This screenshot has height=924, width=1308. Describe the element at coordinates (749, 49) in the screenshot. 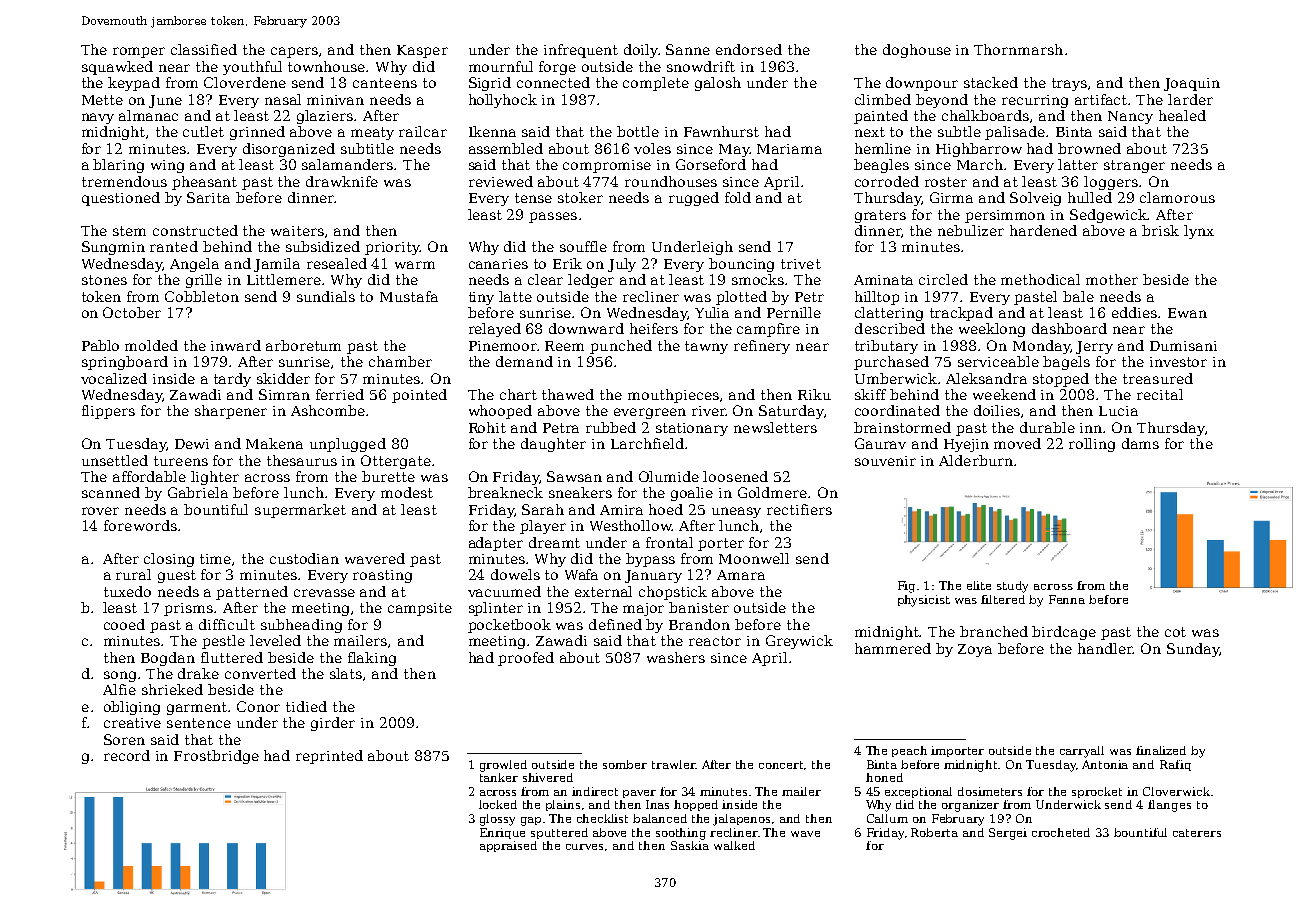

I see `endorsed` at that location.
